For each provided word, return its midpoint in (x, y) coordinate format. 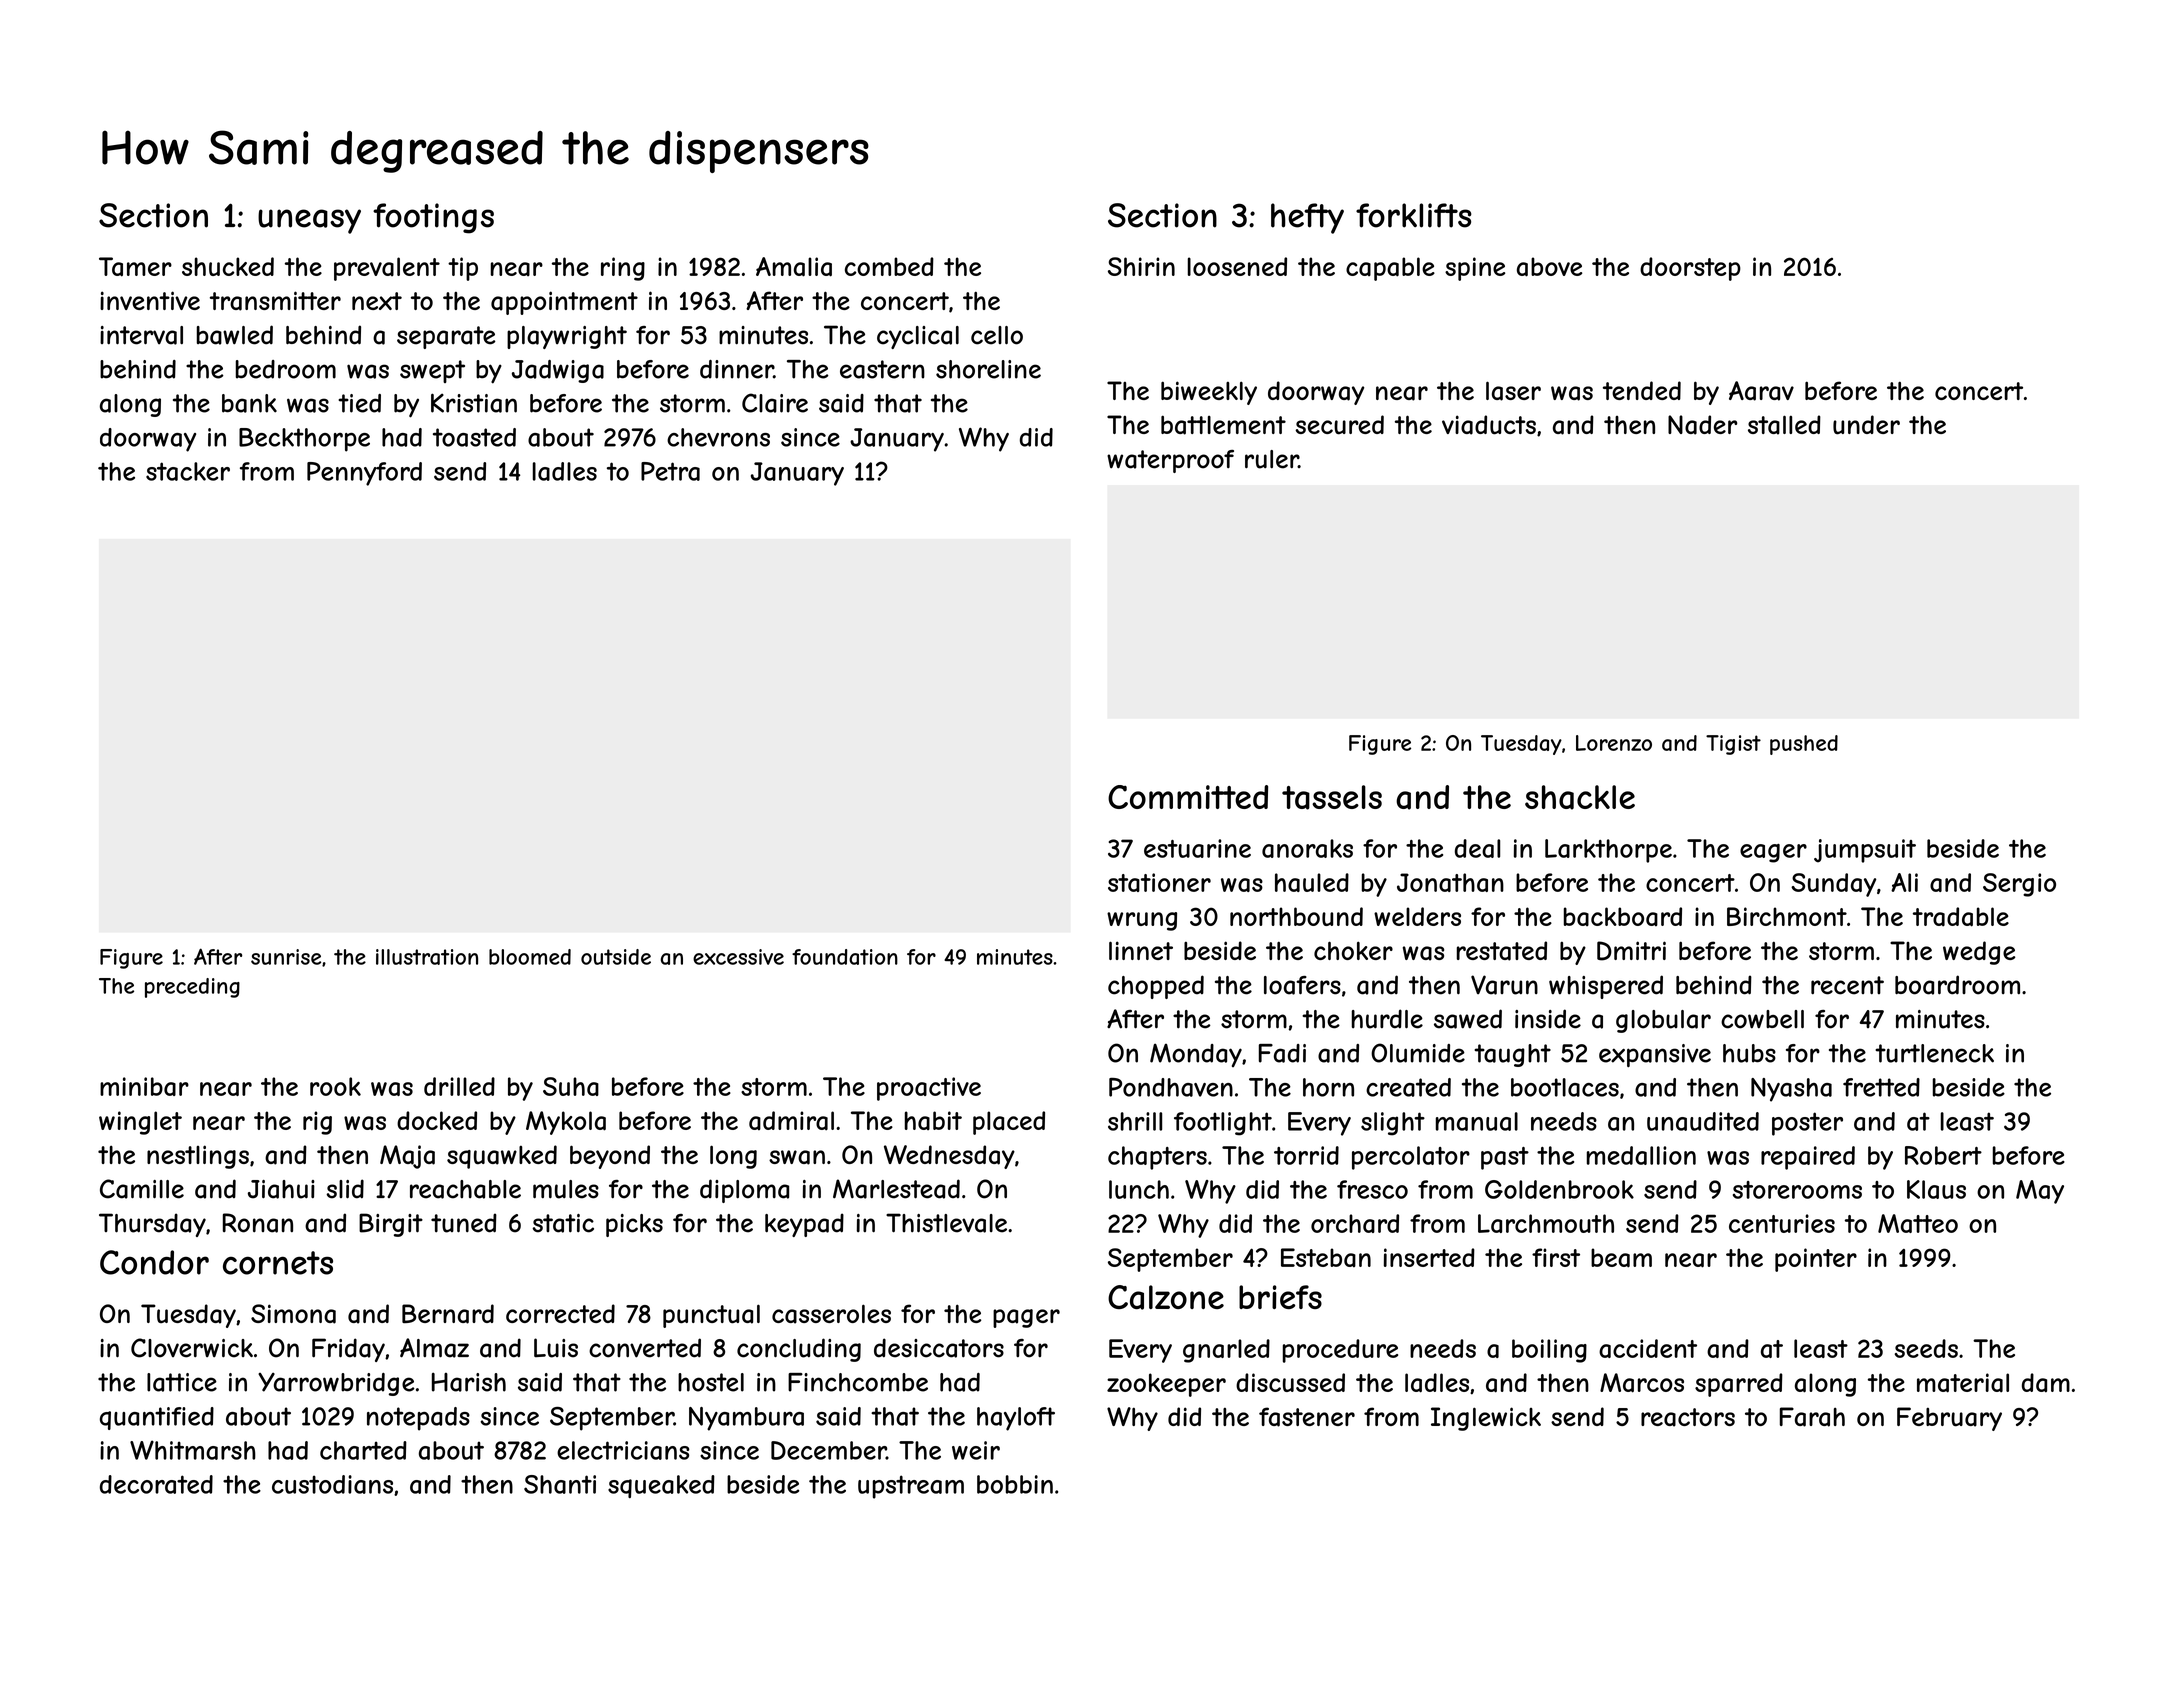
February (1949, 1419)
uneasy (309, 221)
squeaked (661, 1486)
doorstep (1690, 269)
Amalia (794, 267)
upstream (911, 1487)
